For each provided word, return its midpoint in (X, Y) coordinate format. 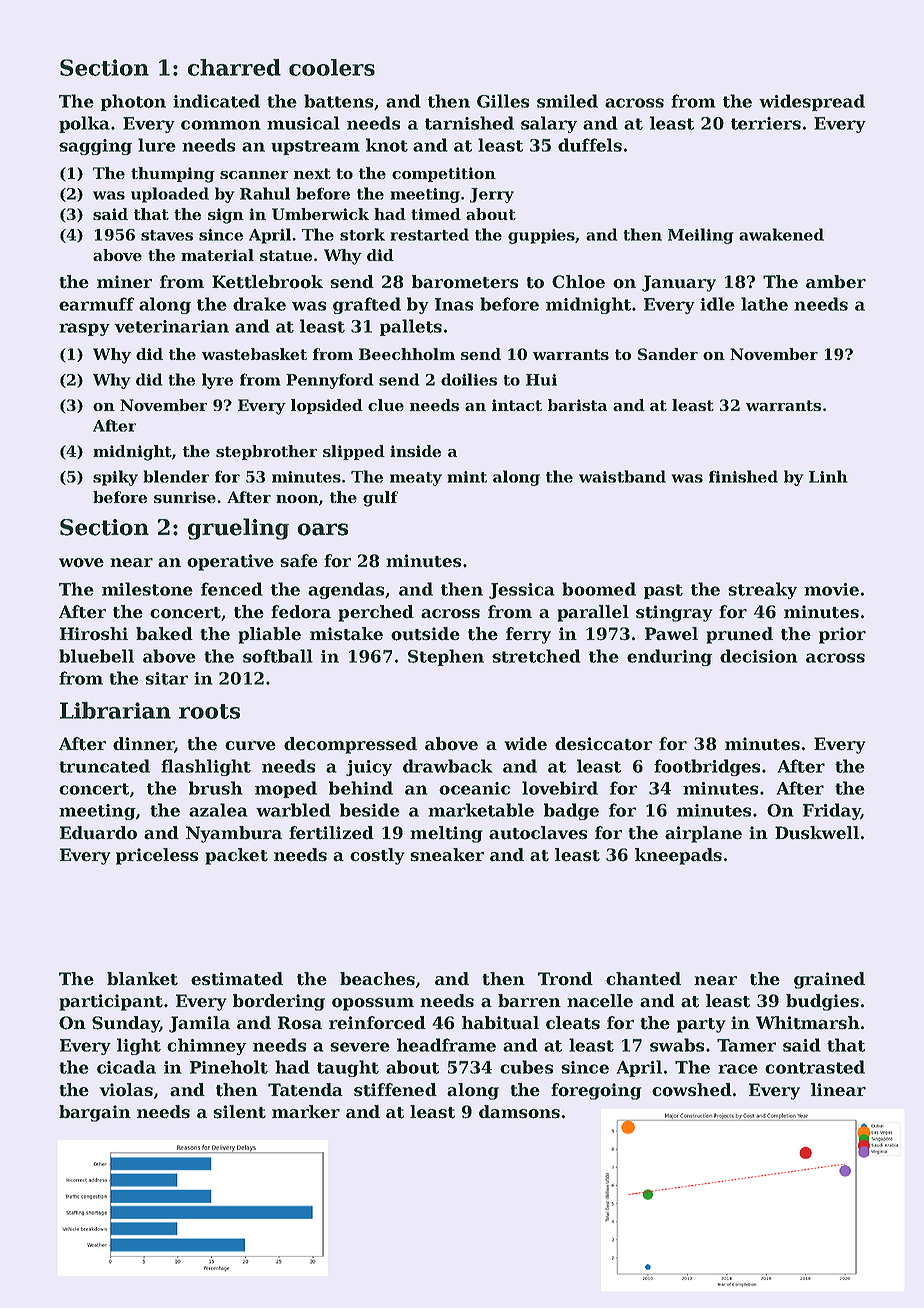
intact (517, 405)
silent (239, 1112)
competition (444, 174)
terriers (766, 123)
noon (297, 499)
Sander (668, 354)
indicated (216, 101)
